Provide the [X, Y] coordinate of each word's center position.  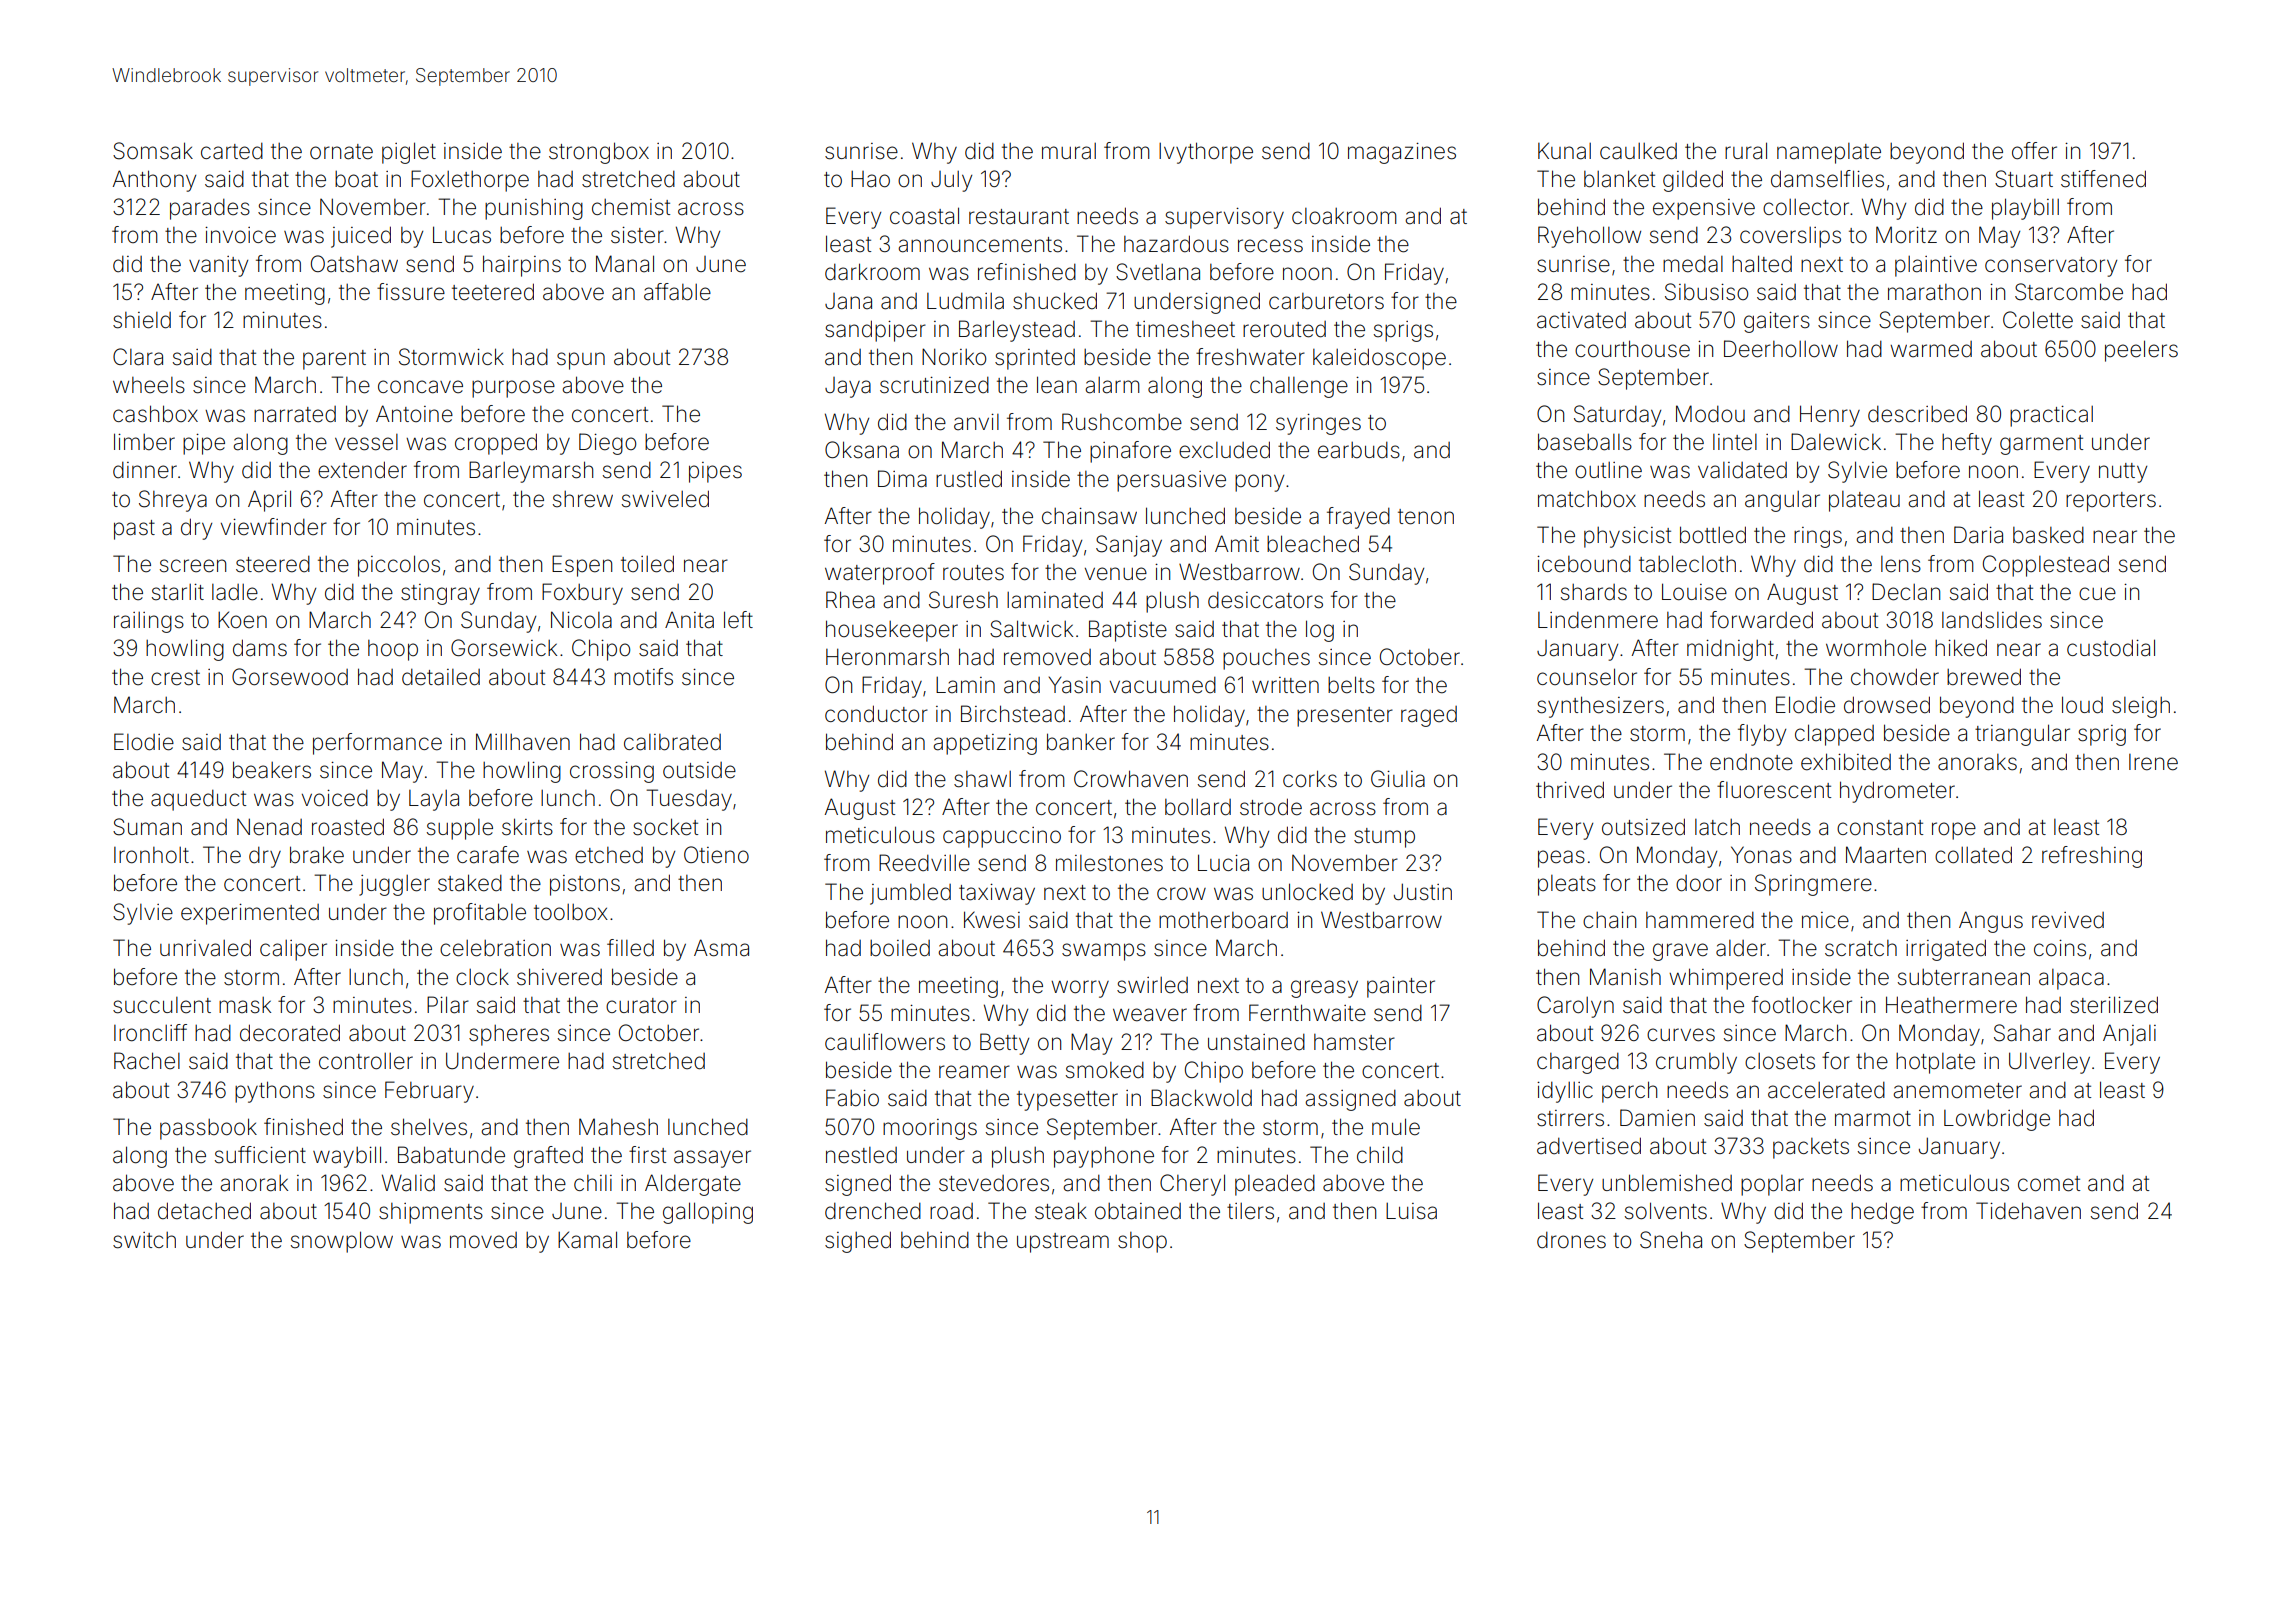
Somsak [153, 151]
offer [2034, 151]
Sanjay [1129, 546]
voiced [335, 798]
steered [273, 564]
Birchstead [1013, 714]
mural [1069, 151]
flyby [1762, 735]
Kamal [587, 1240]
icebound [1584, 564]
